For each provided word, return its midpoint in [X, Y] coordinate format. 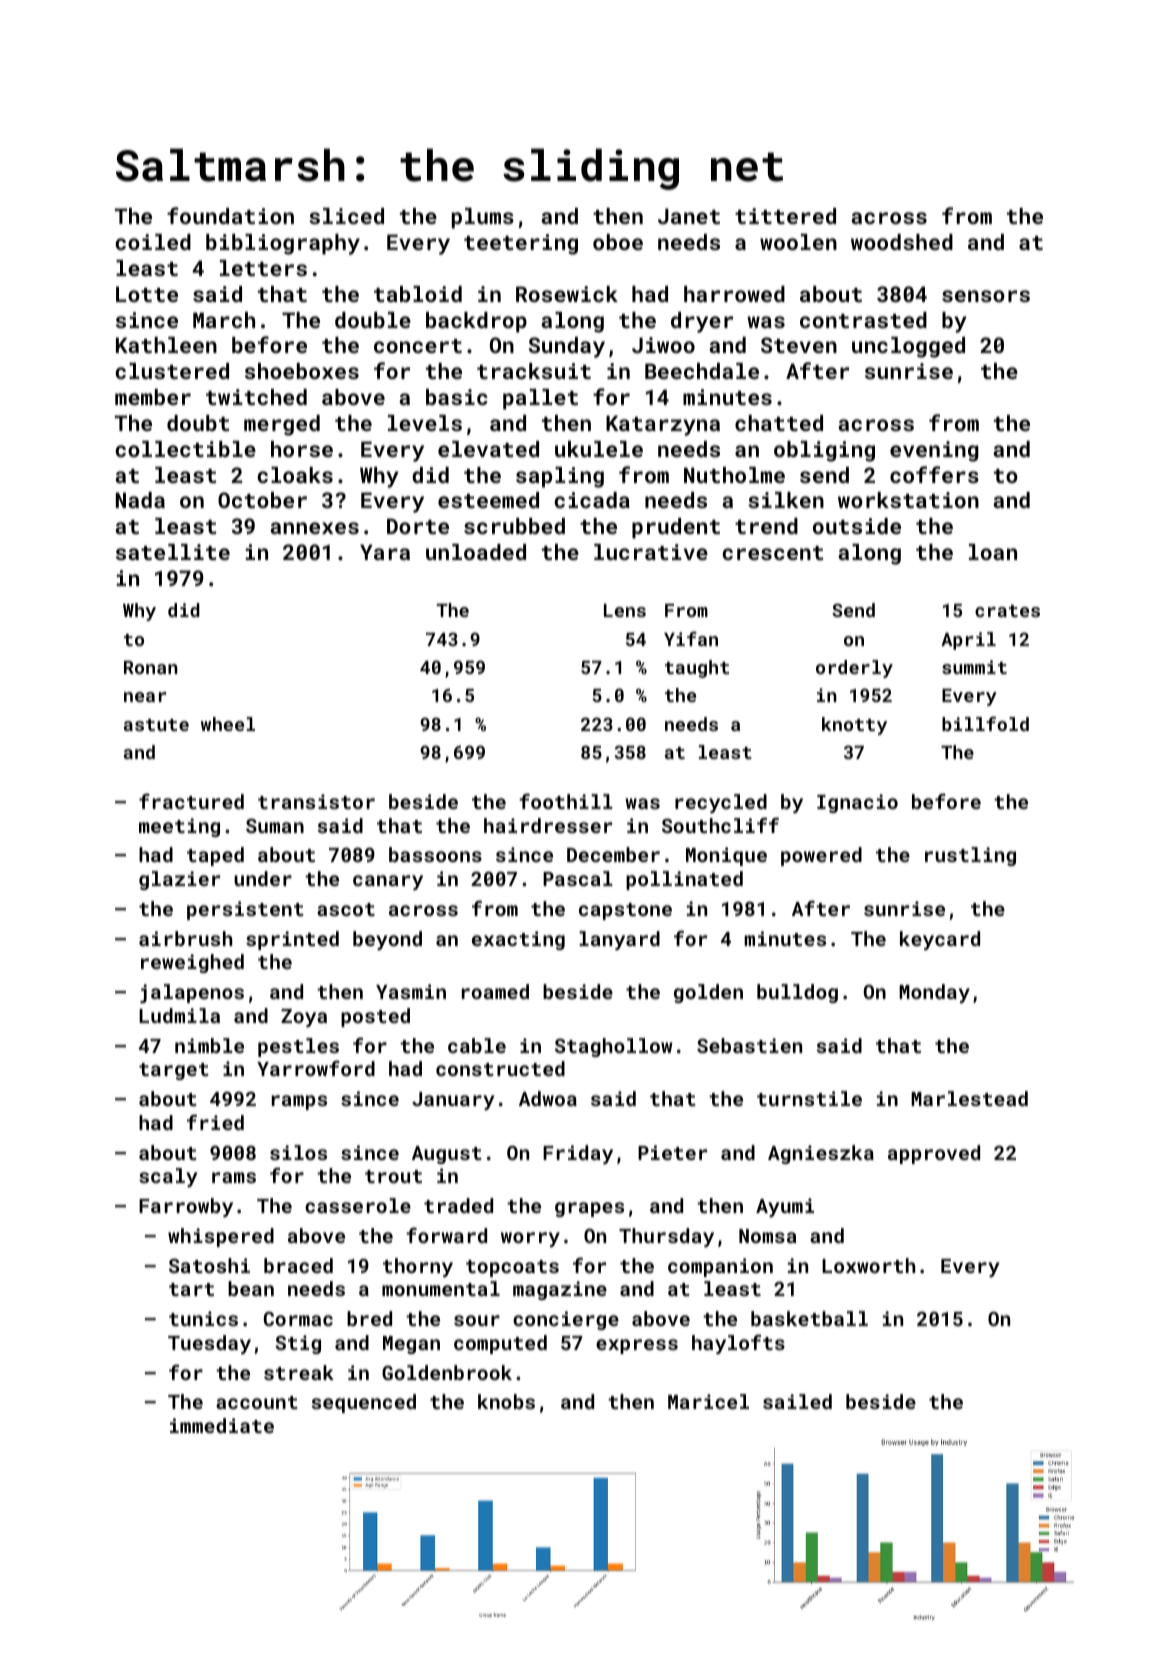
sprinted [292, 940]
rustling [970, 856]
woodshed [902, 242]
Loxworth [868, 1265]
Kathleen [166, 345]
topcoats [512, 1268]
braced [298, 1265]
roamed [495, 991]
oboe [618, 242]
